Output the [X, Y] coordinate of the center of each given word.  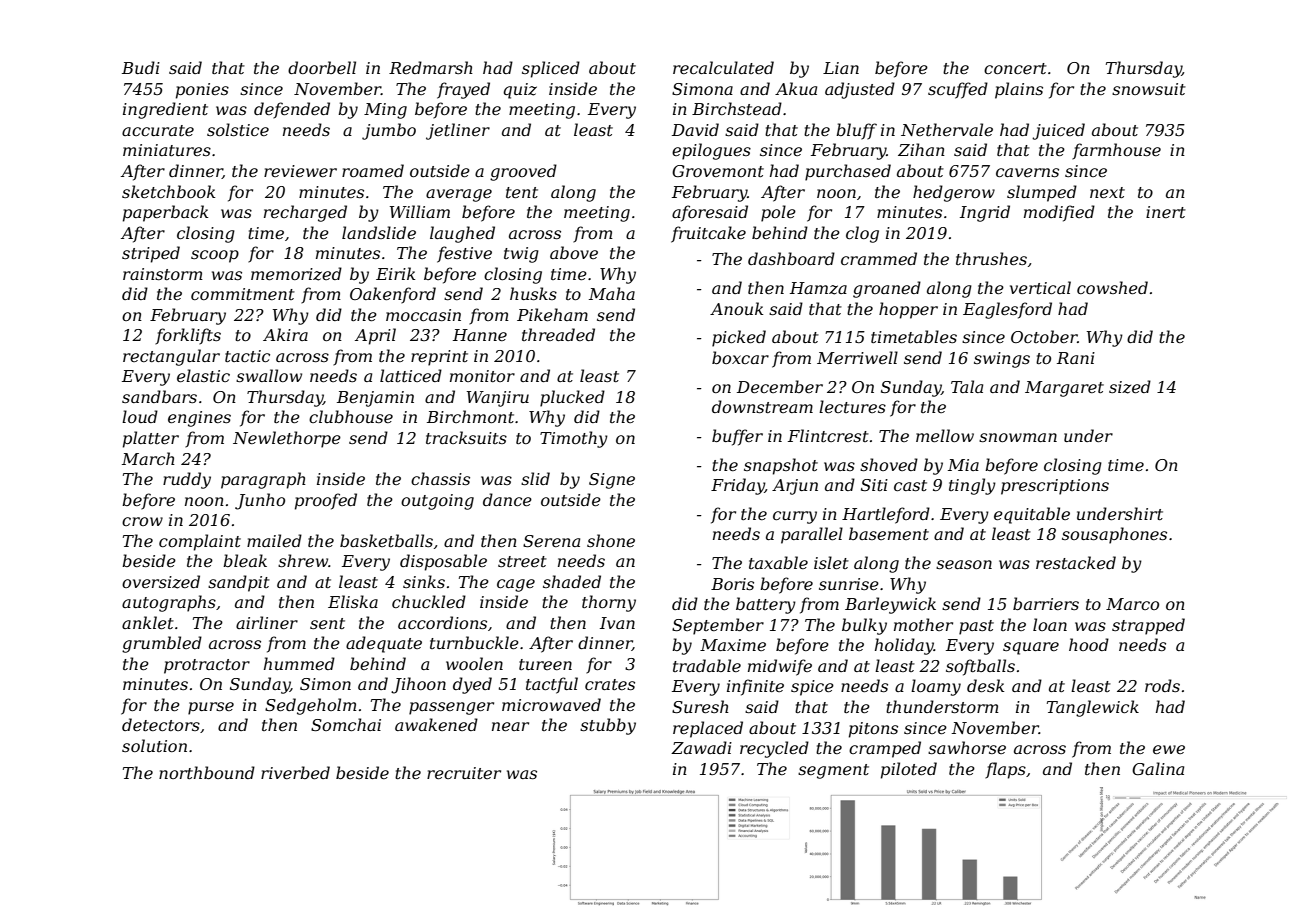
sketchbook [168, 191]
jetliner [458, 131]
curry [795, 517]
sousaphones [1114, 535]
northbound [207, 772]
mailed [274, 540]
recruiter [464, 773]
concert [1015, 68]
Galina [1158, 768]
